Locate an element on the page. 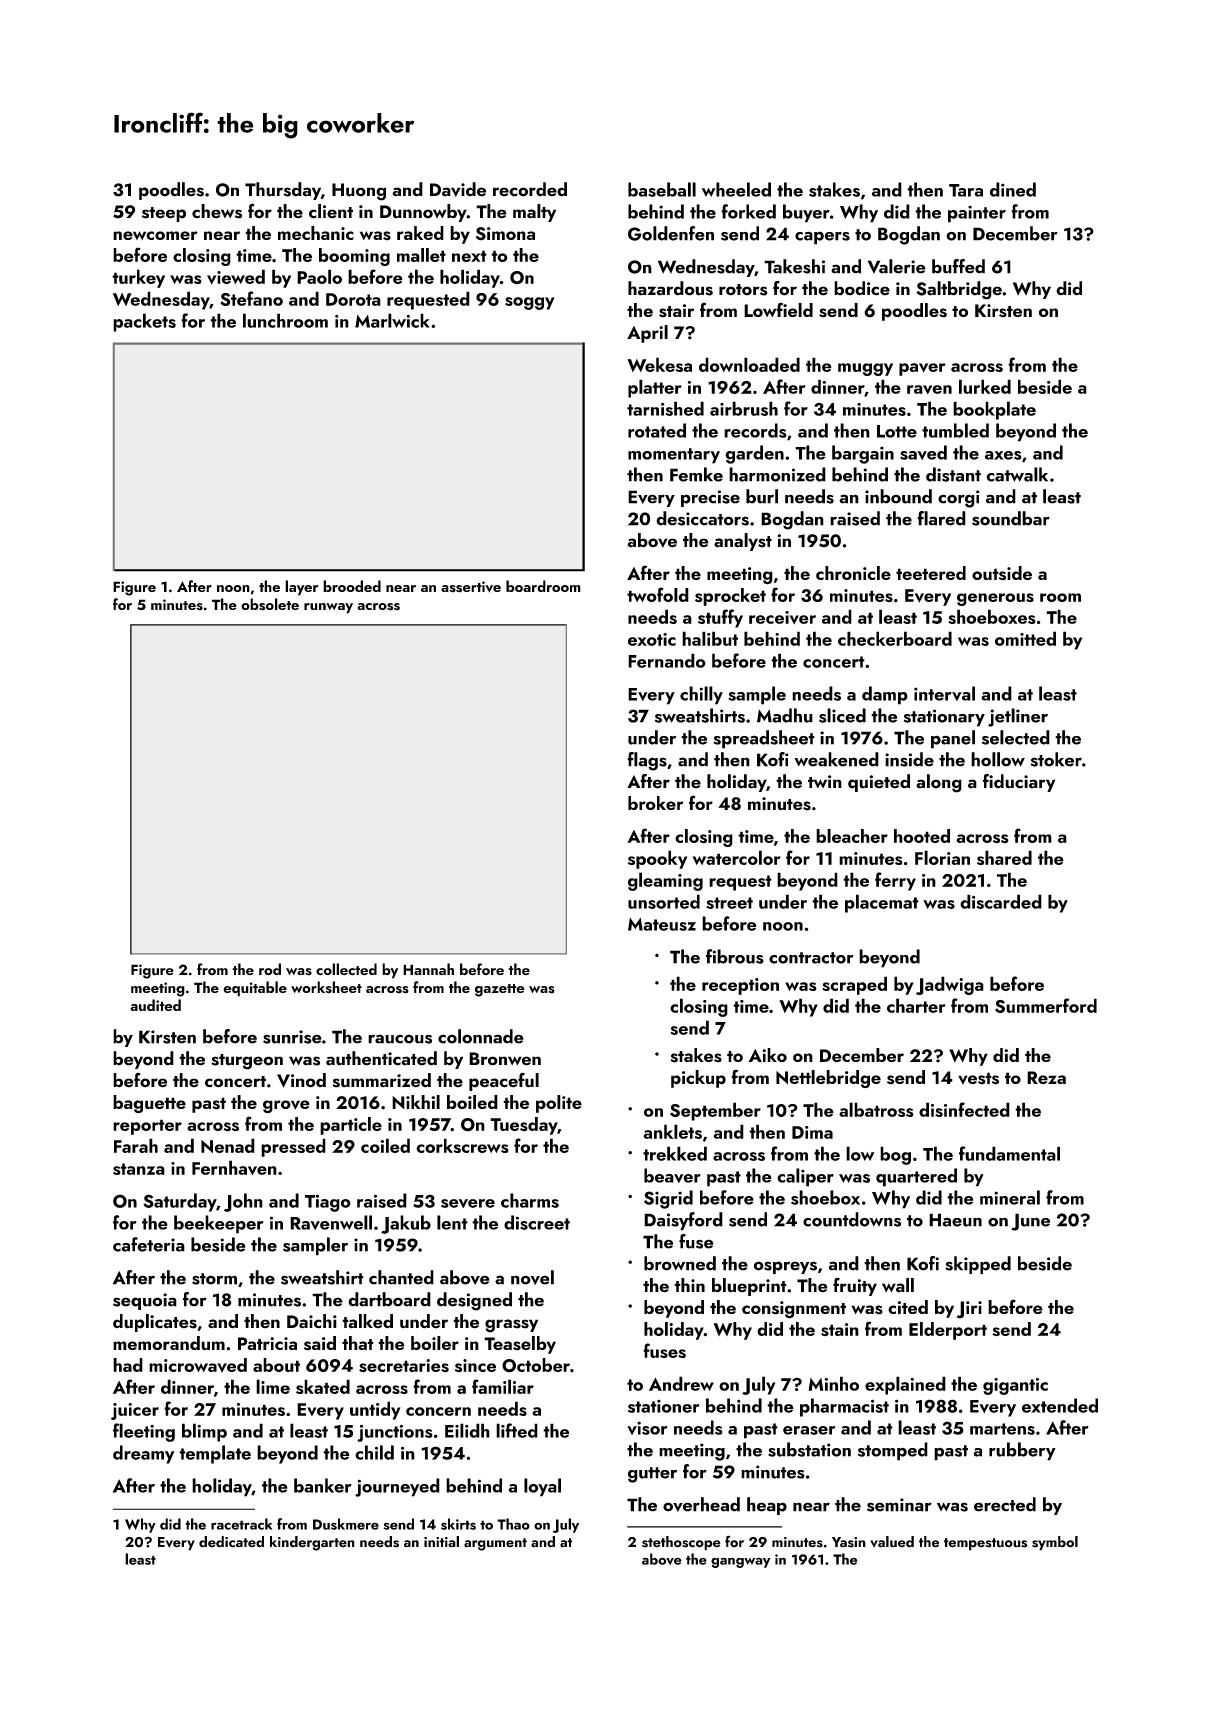  runway is located at coordinates (328, 608).
